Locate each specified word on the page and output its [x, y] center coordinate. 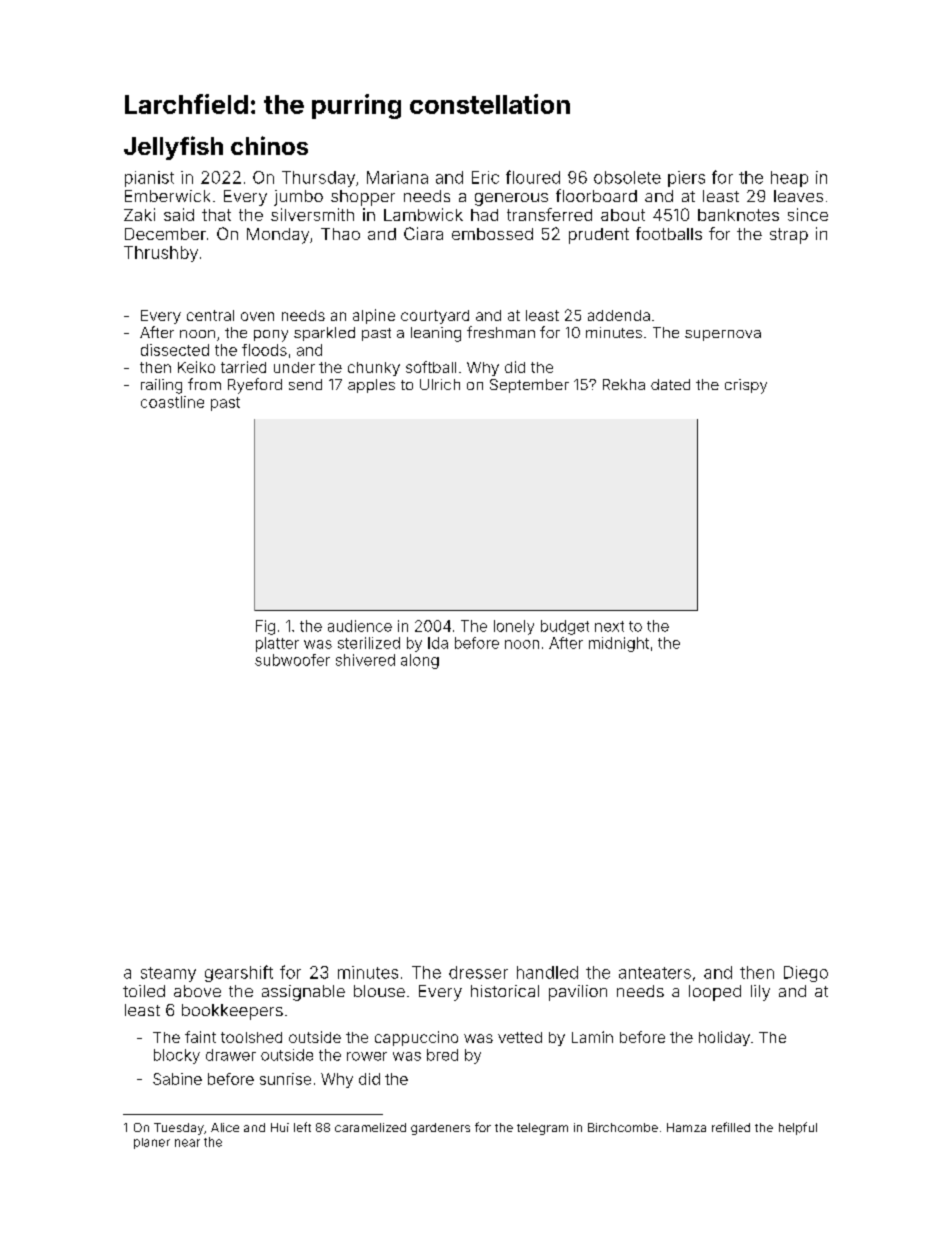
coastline [172, 402]
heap [789, 179]
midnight [619, 644]
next [609, 626]
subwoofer [292, 660]
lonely [514, 627]
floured [533, 177]
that [216, 215]
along [420, 661]
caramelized [370, 1127]
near [187, 1143]
